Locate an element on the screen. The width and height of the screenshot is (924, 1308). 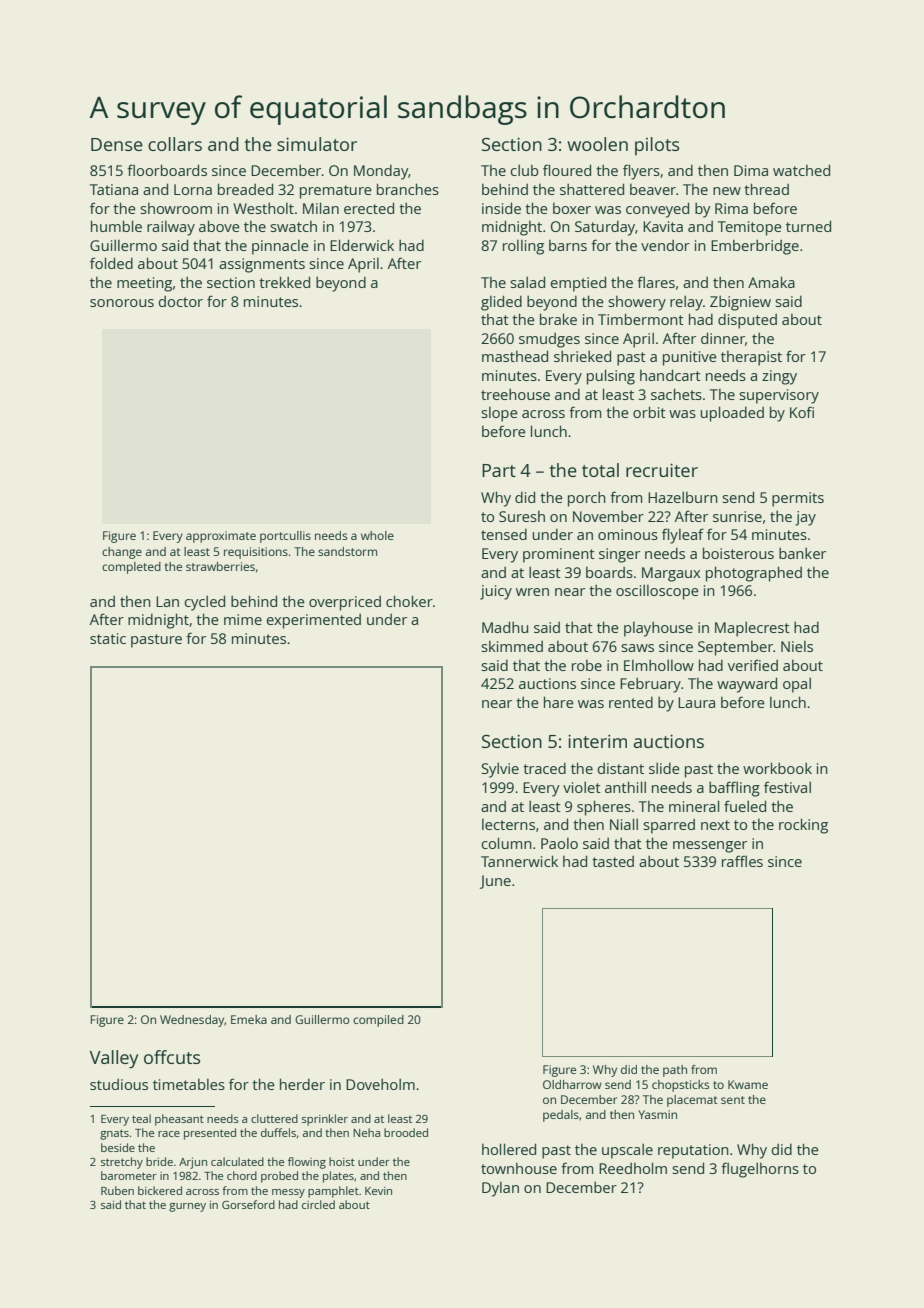
brooded is located at coordinates (406, 1132).
